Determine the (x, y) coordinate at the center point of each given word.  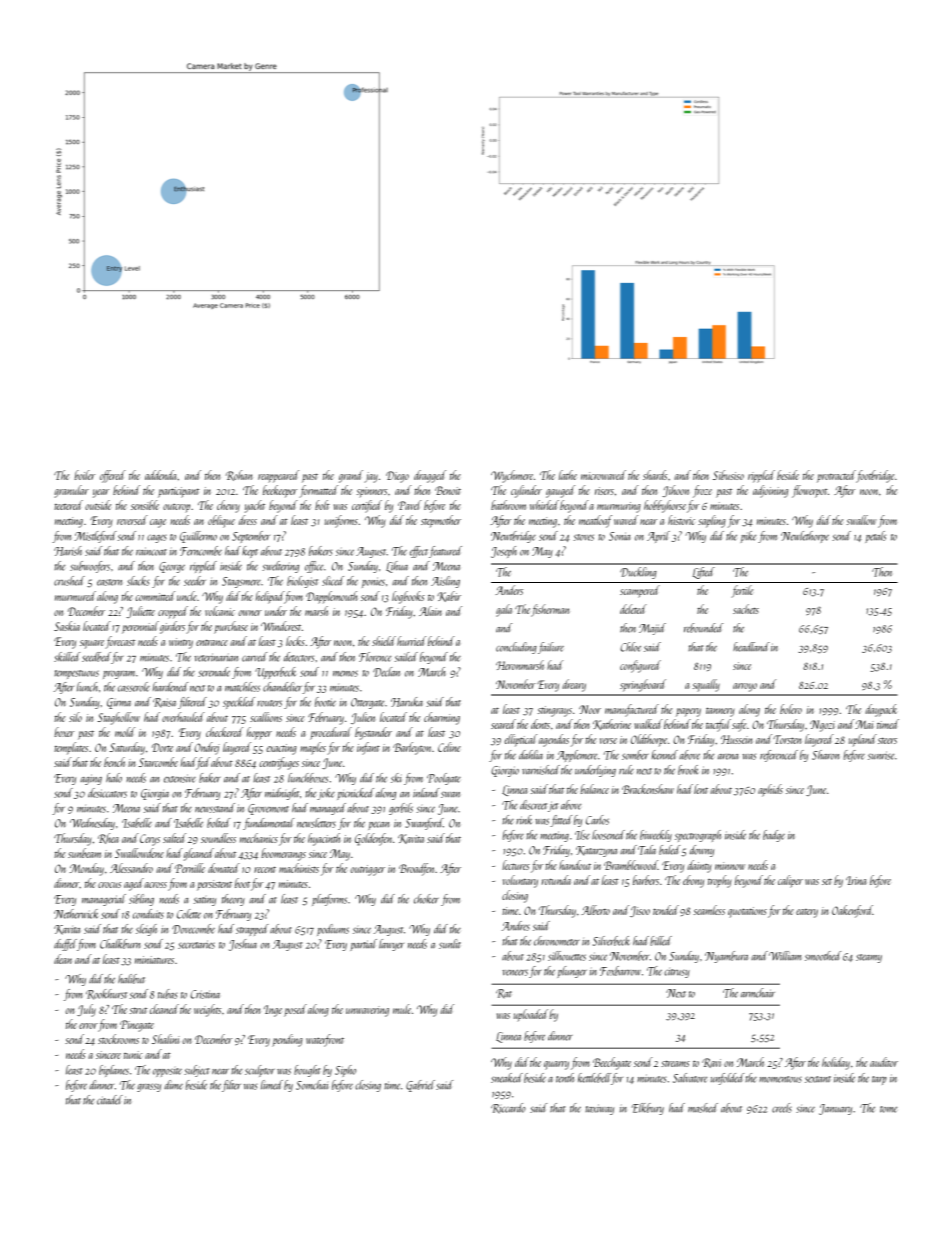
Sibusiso (728, 475)
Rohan (239, 475)
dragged (430, 476)
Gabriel (420, 1086)
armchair (758, 993)
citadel (110, 1100)
